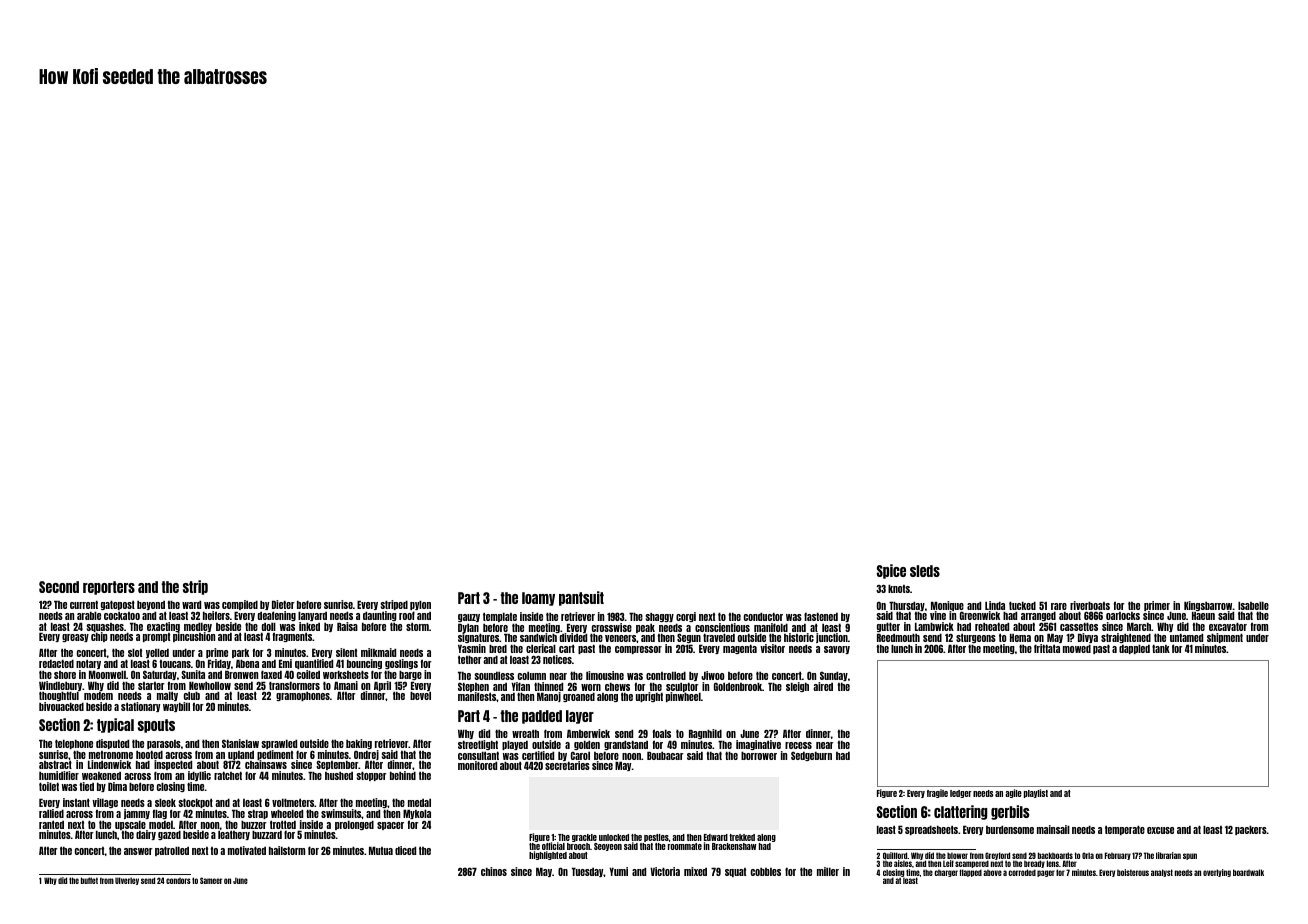  What do you see at coordinates (163, 627) in the screenshot?
I see `exacting` at bounding box center [163, 627].
